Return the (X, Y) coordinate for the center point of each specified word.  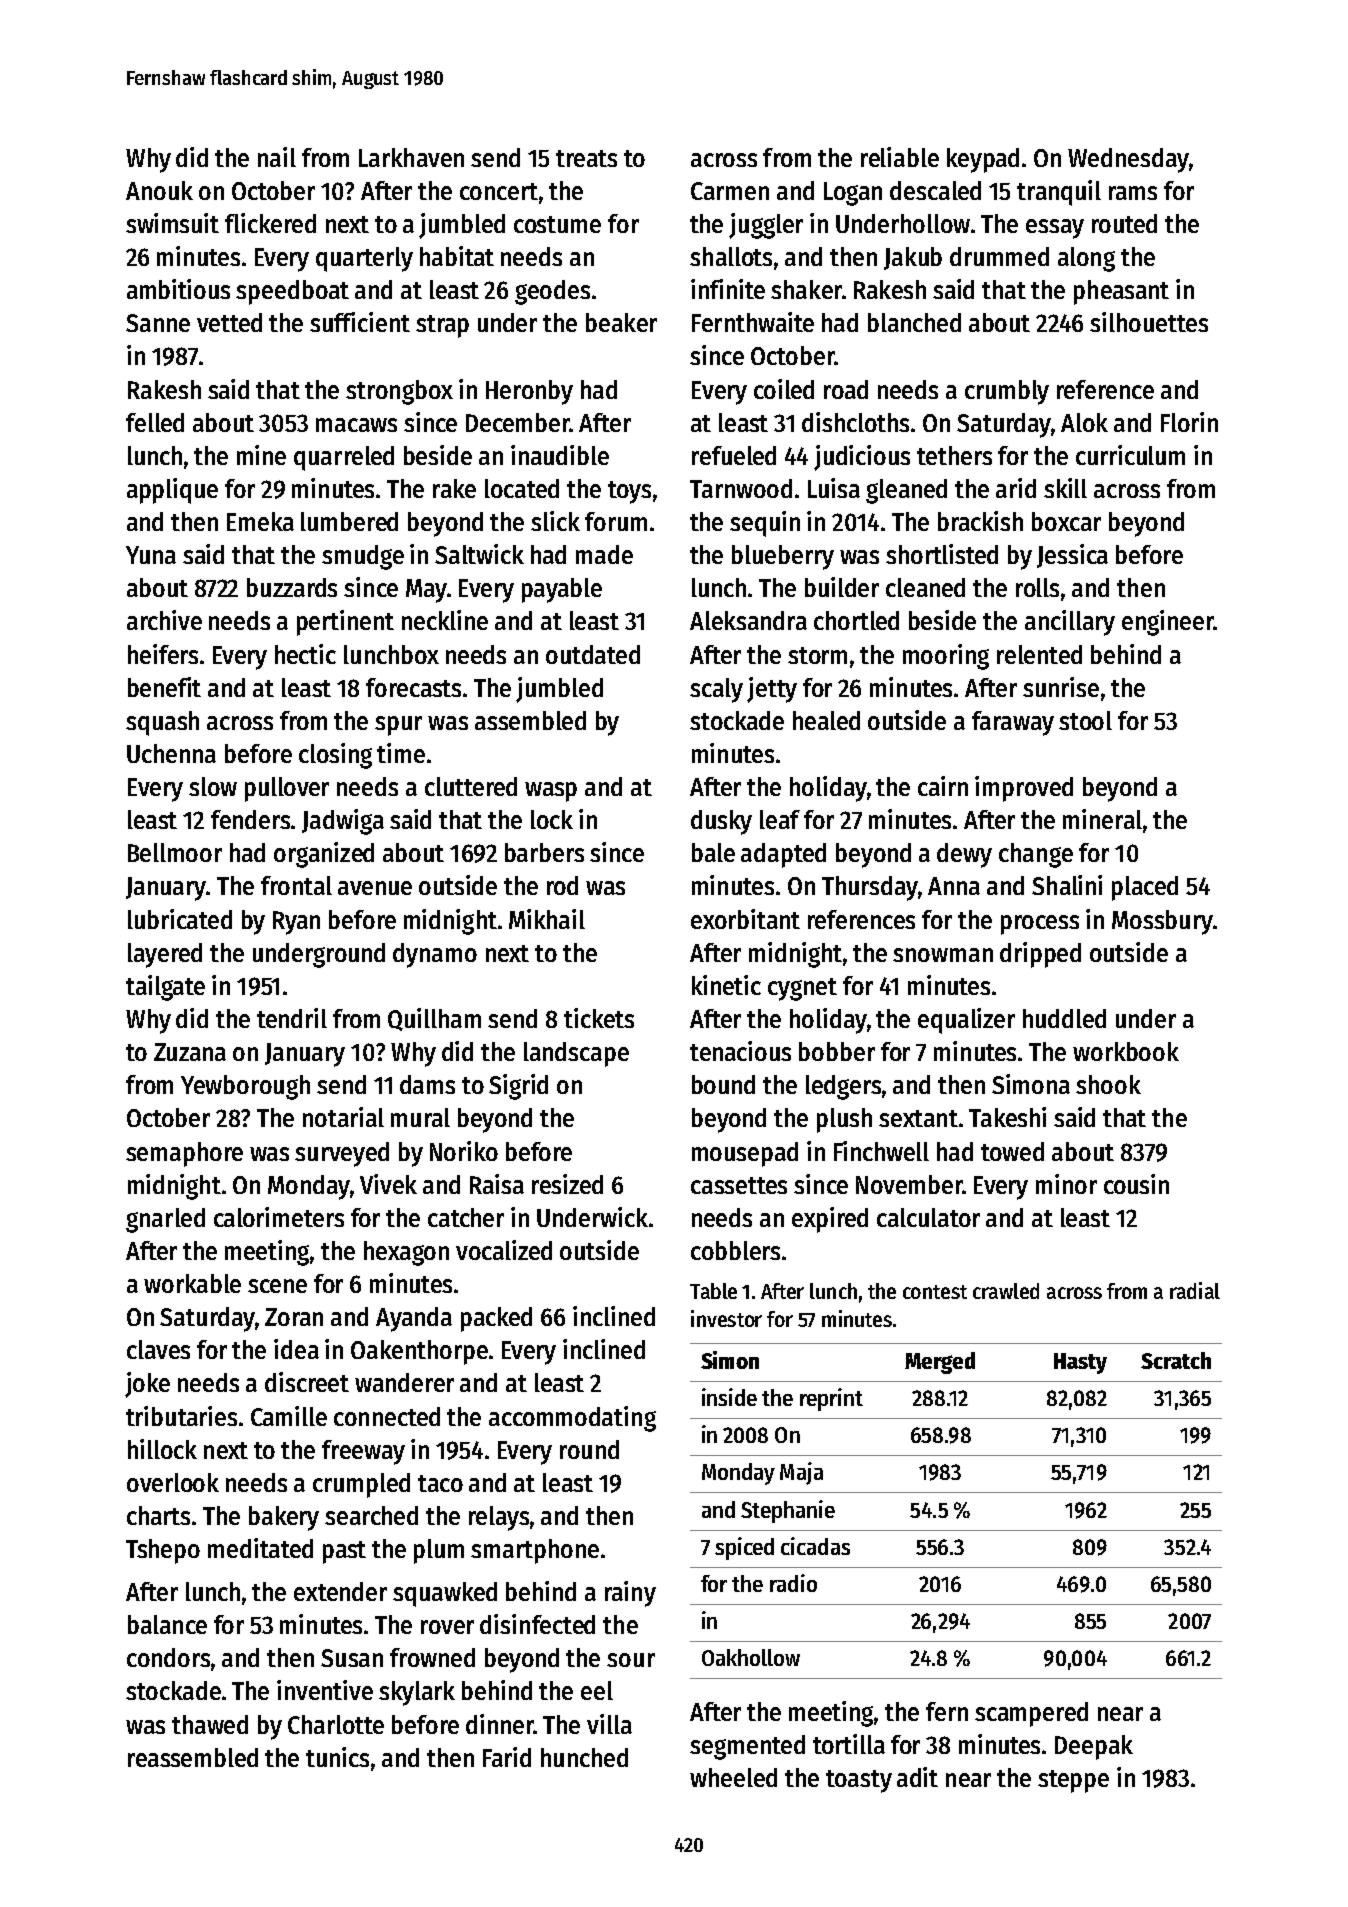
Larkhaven (411, 157)
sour (631, 1660)
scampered (1031, 1714)
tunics (337, 1757)
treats (586, 158)
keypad (983, 160)
